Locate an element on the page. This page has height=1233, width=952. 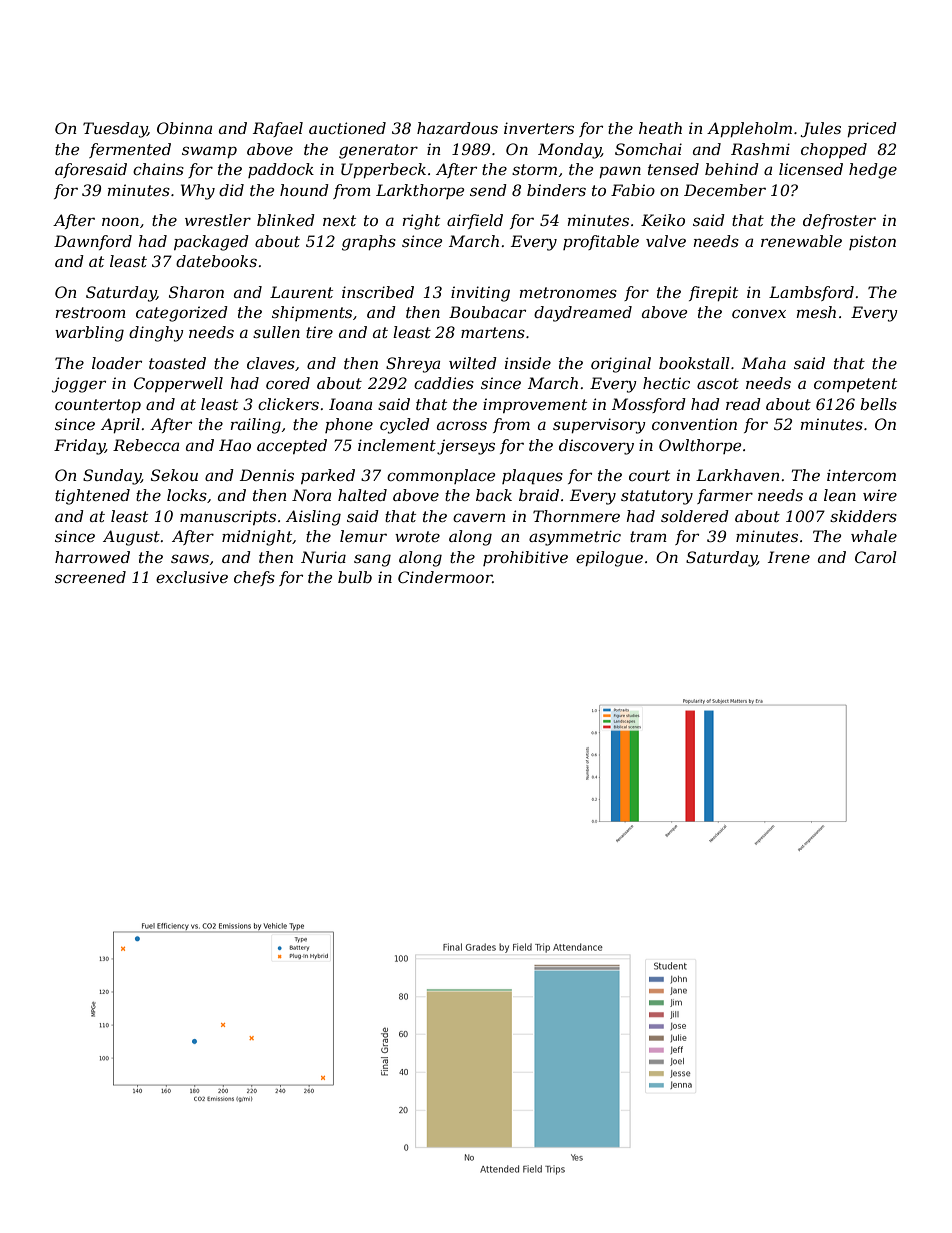
Rebecca is located at coordinates (146, 445).
